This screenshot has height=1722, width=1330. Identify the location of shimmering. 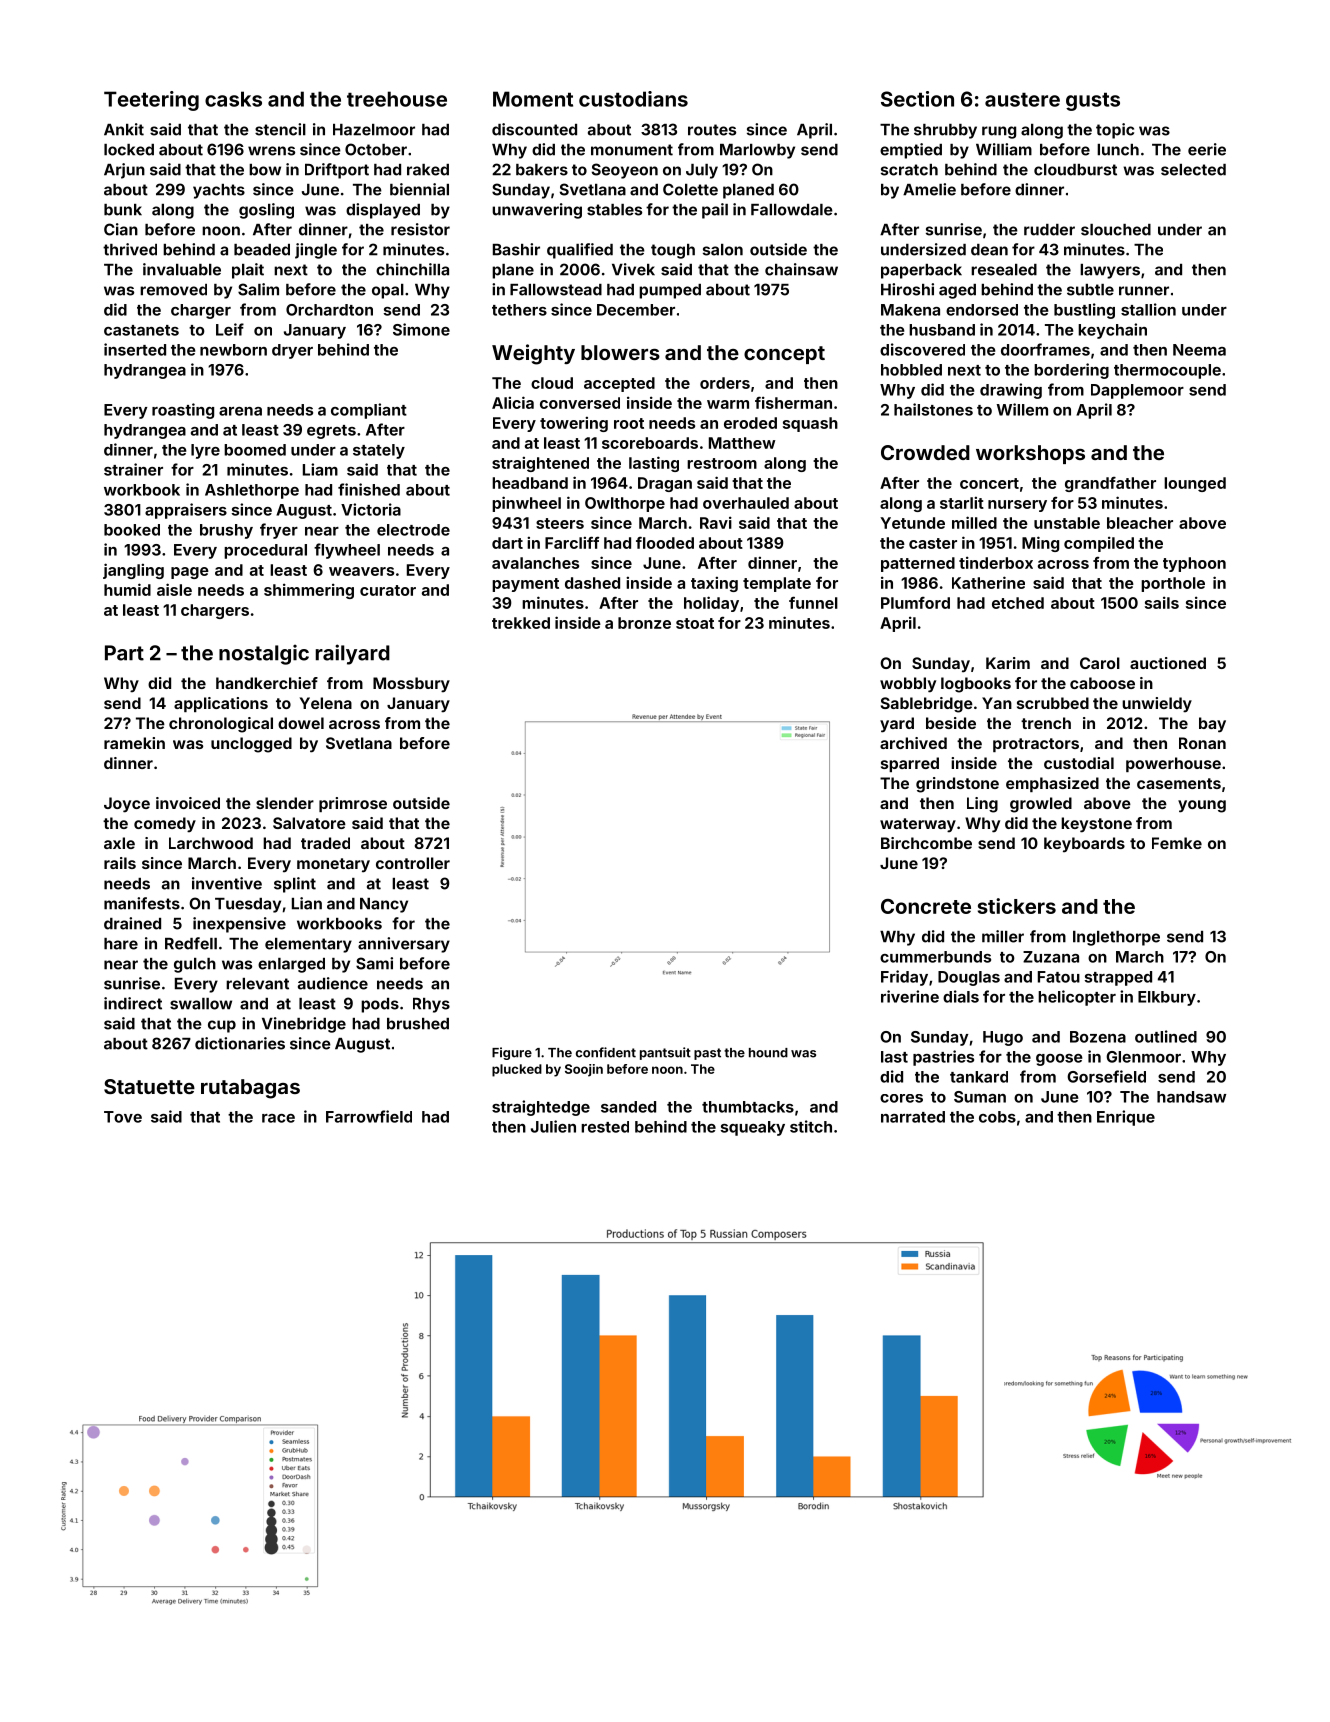
(309, 591).
